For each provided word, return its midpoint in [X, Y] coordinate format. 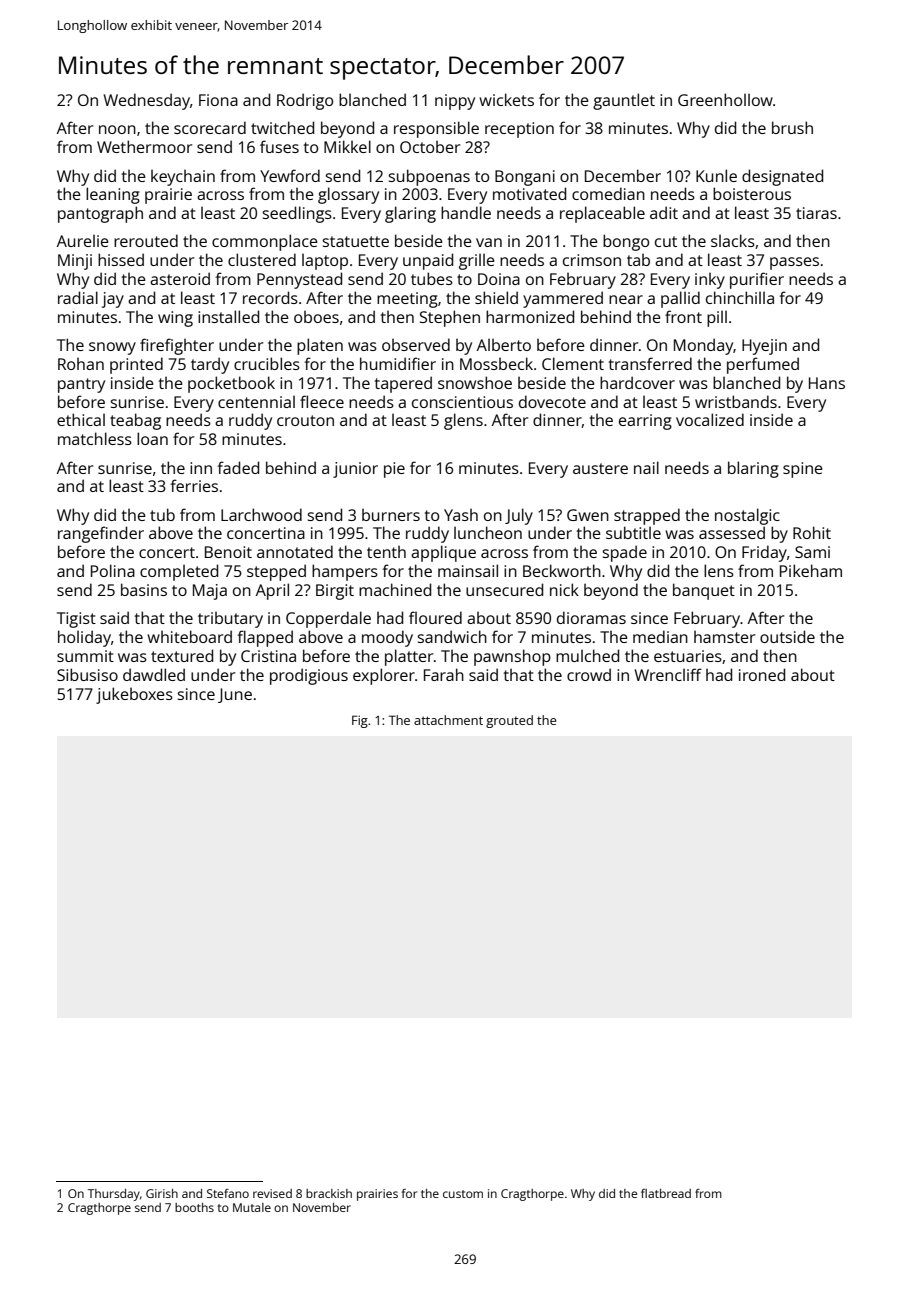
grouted [509, 721]
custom [463, 1194]
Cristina [268, 656]
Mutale [252, 1207]
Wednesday [146, 101]
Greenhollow [725, 99]
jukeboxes [134, 695]
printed [136, 365]
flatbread [666, 1193]
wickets [506, 99]
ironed [762, 674]
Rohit [812, 532]
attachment [448, 720]
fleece [322, 401]
